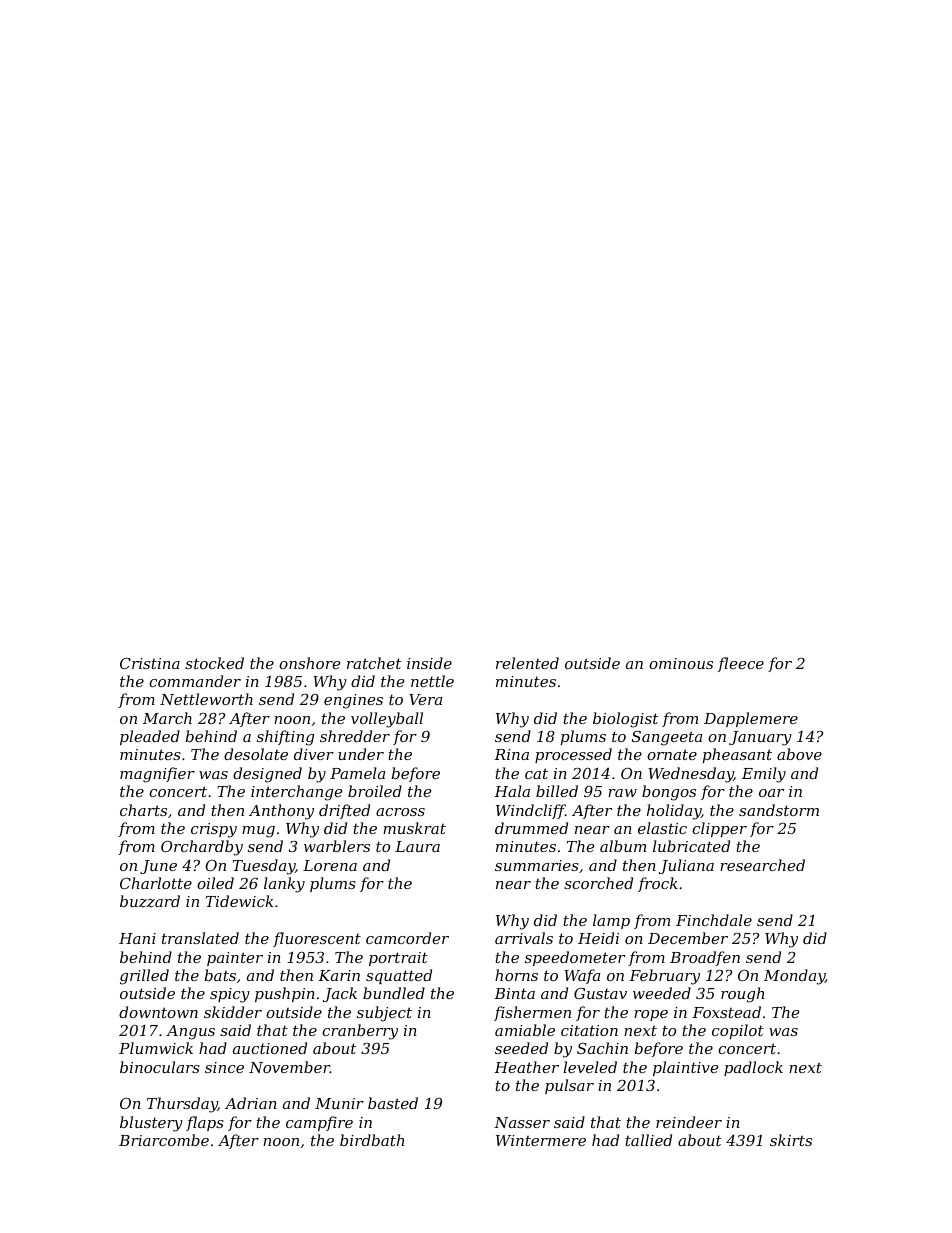 The height and width of the document is (1233, 952). What do you see at coordinates (512, 791) in the document?
I see `Hala` at bounding box center [512, 791].
